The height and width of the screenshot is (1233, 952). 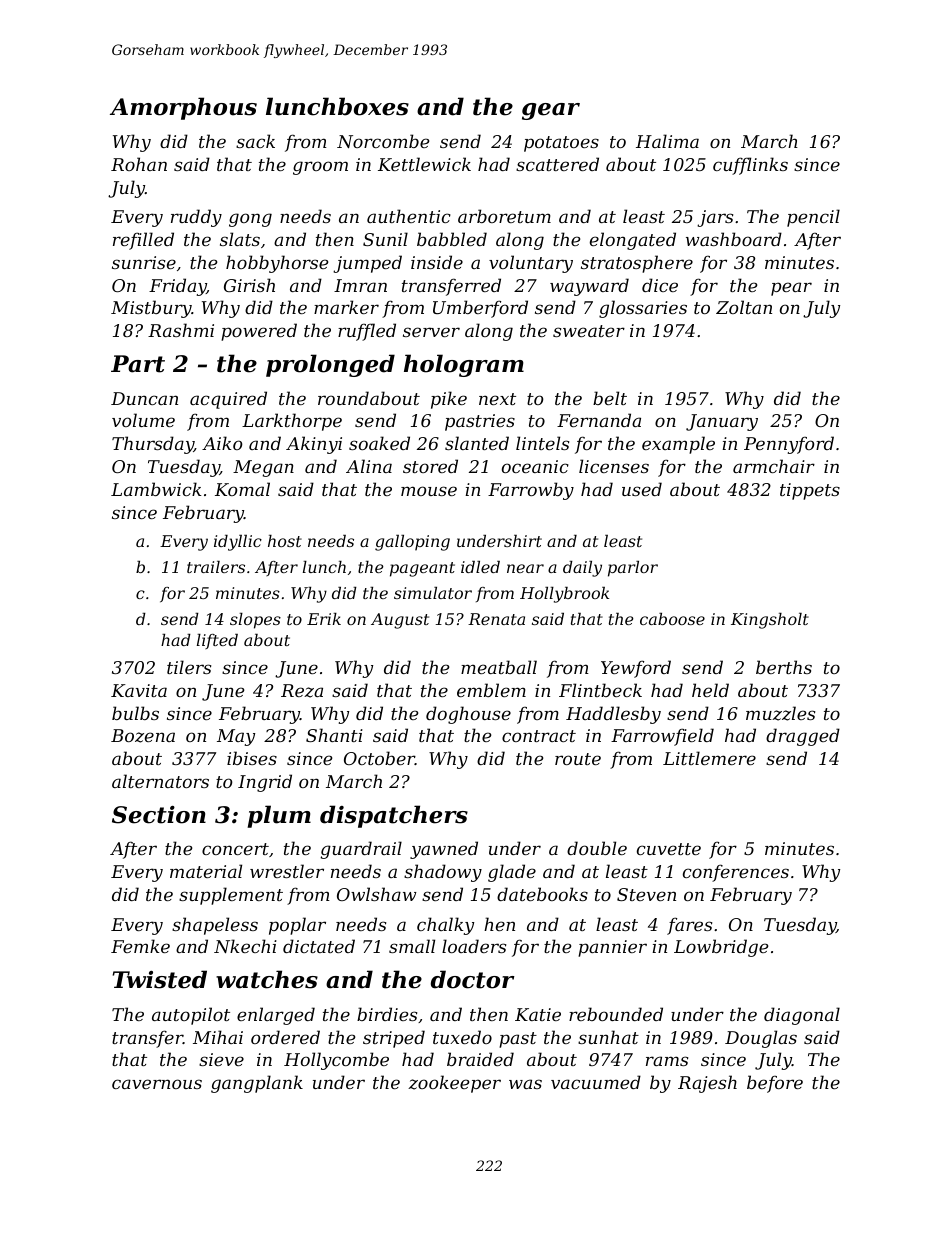 What do you see at coordinates (582, 569) in the screenshot?
I see `daily` at bounding box center [582, 569].
